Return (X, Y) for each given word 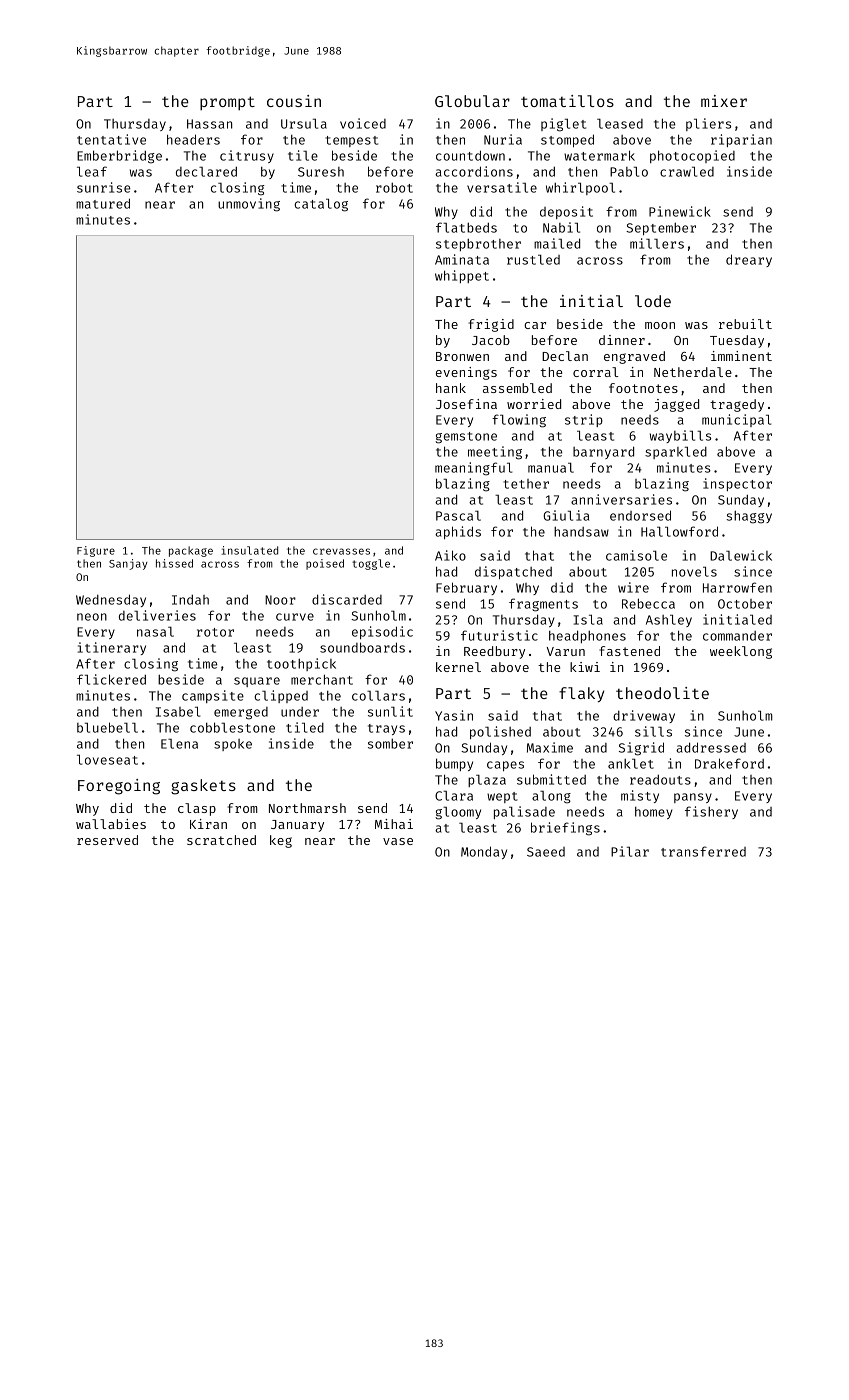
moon (660, 325)
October (745, 604)
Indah (190, 599)
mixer (724, 101)
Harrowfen (737, 587)
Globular (472, 101)
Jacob (491, 340)
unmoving (249, 205)
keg (281, 841)
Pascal (458, 515)
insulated (250, 550)
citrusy (247, 156)
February (466, 588)
